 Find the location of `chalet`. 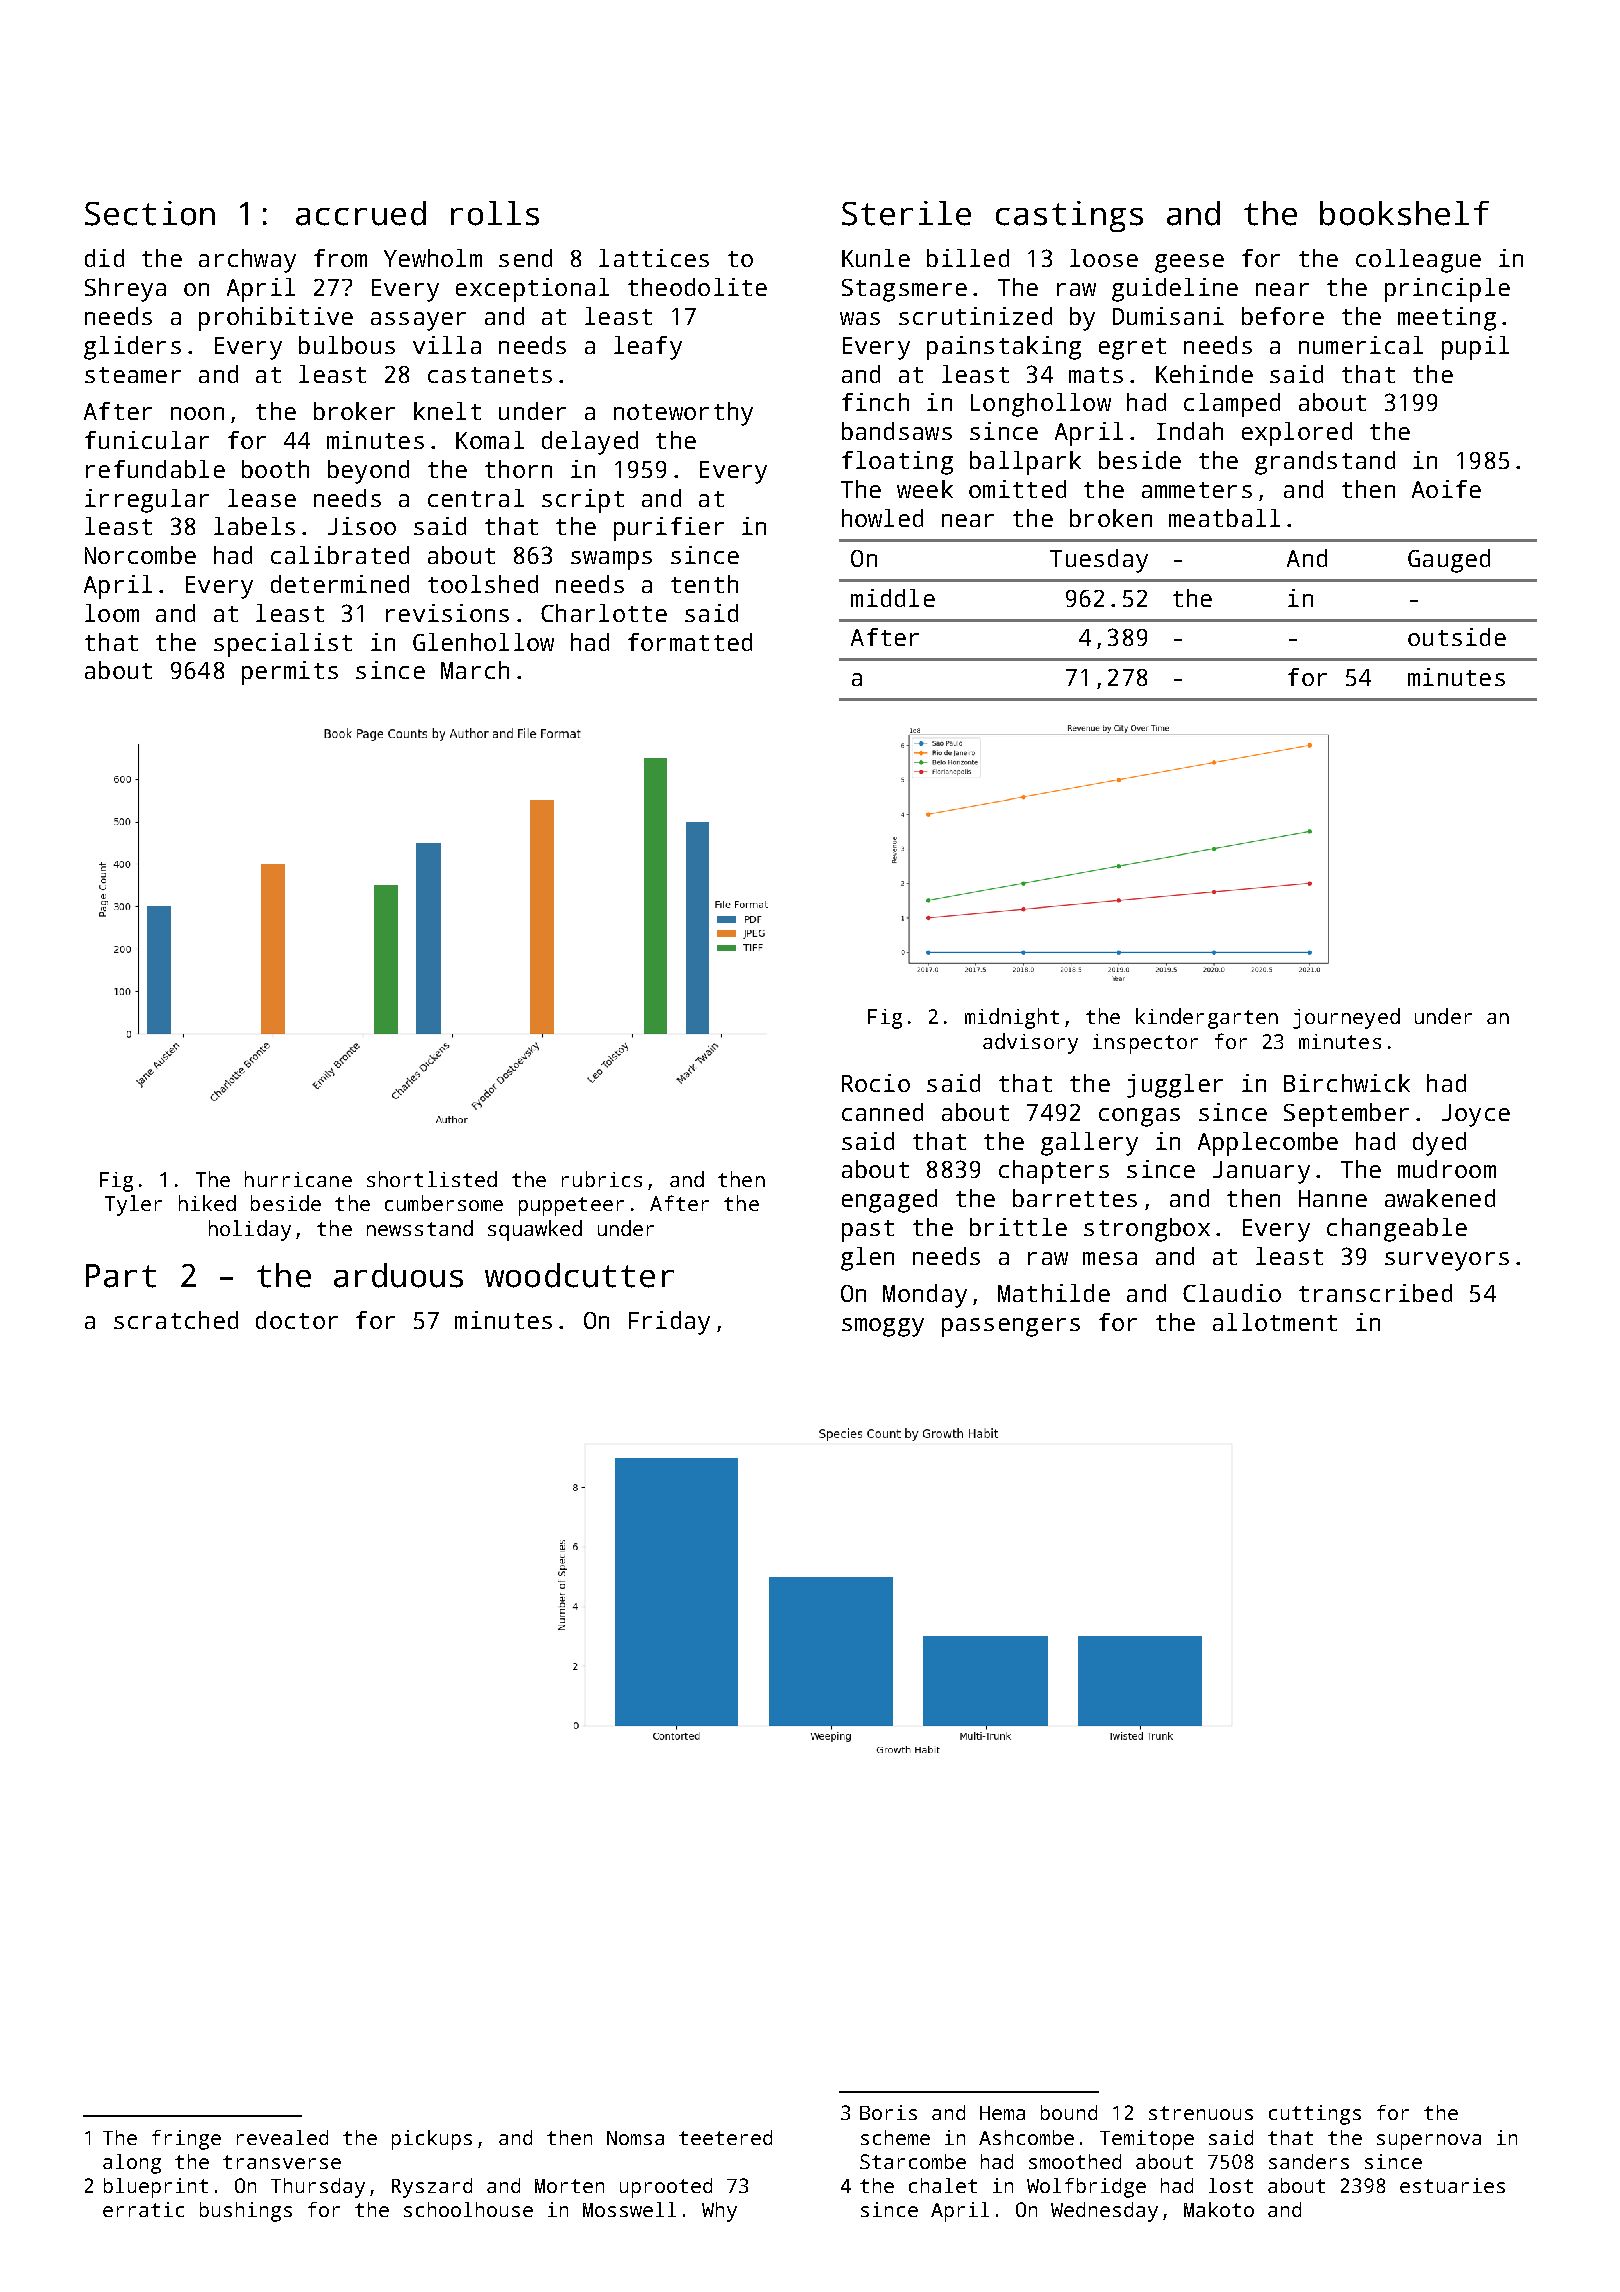

chalet is located at coordinates (943, 2185).
